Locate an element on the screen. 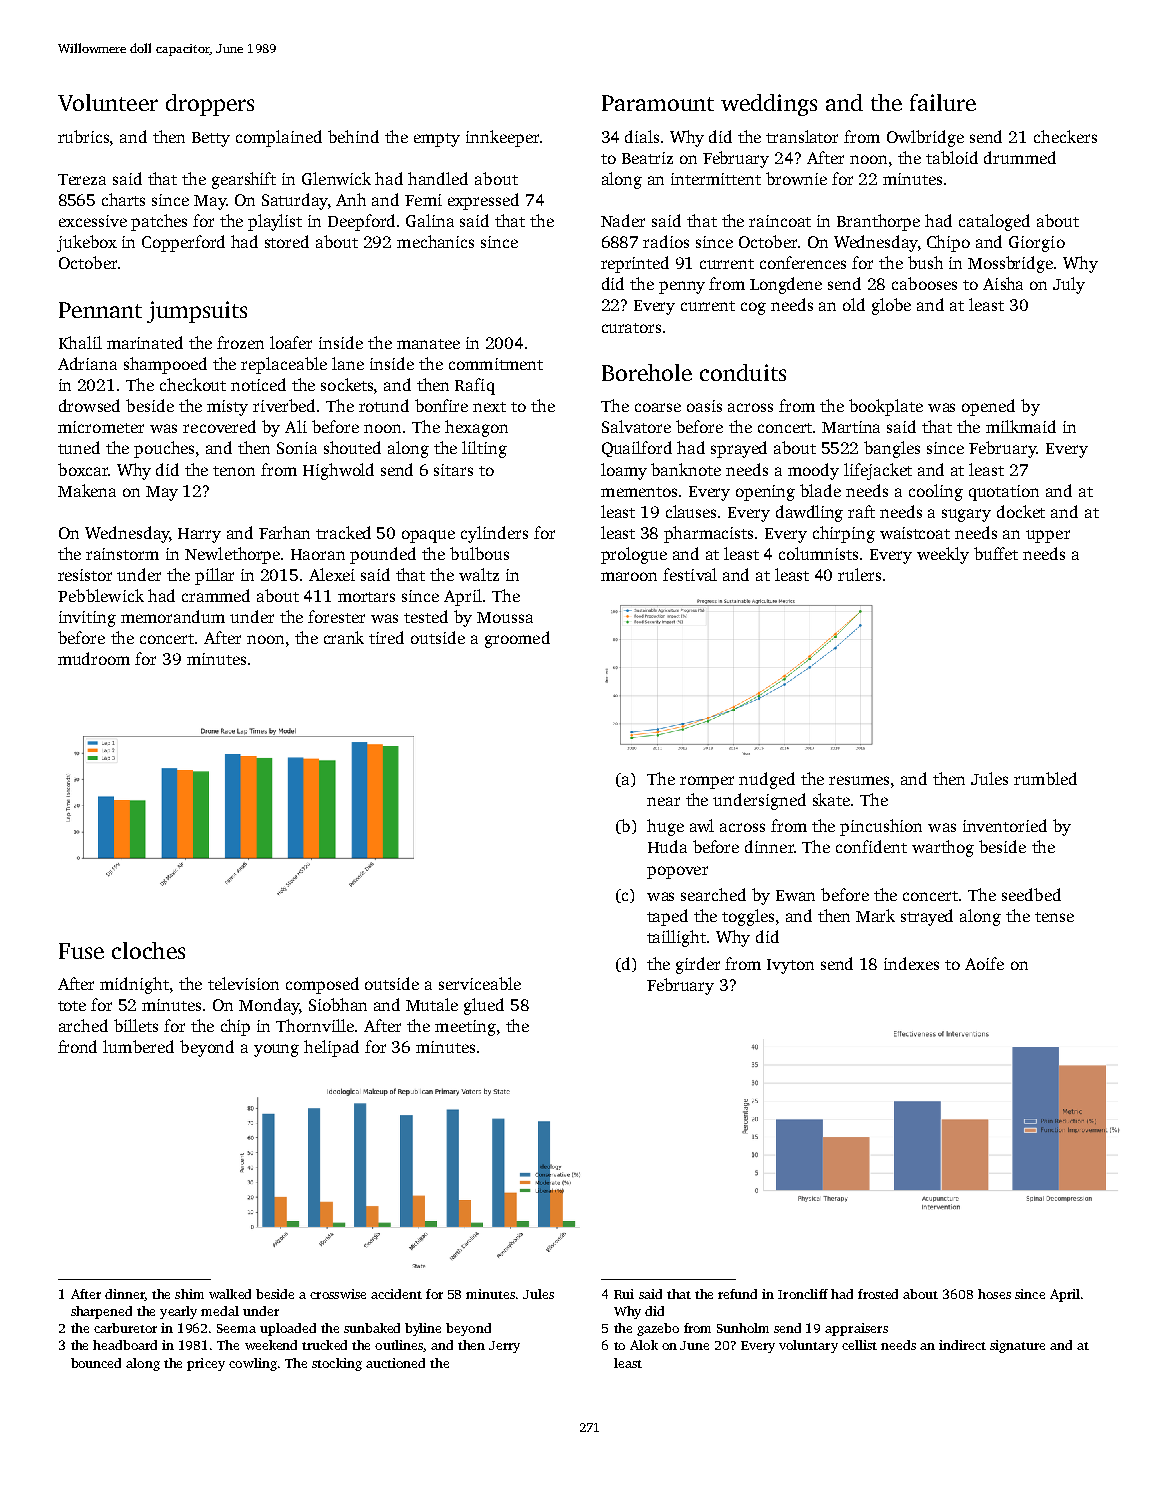  cloches is located at coordinates (148, 950).
